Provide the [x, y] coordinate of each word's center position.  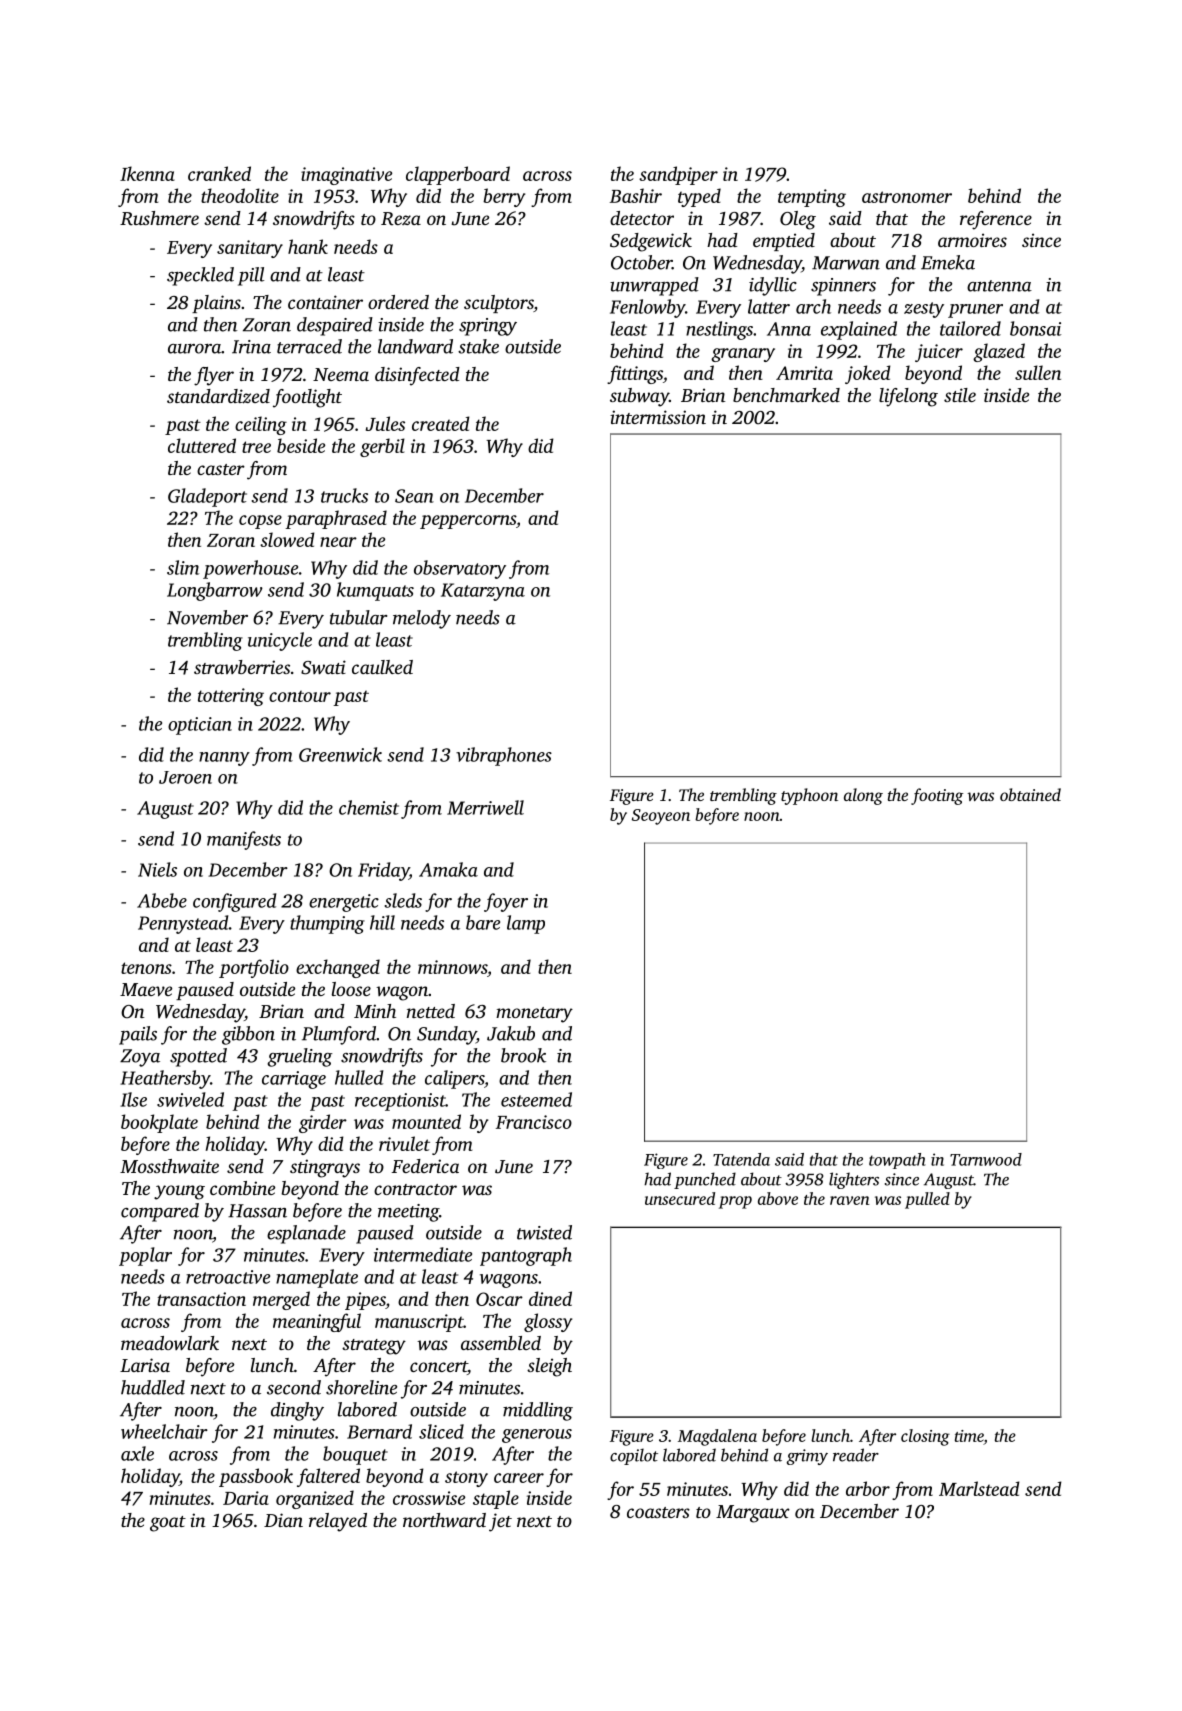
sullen [1038, 372]
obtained [1030, 794]
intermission [658, 417]
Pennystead [183, 924]
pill [251, 276]
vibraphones [504, 756]
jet [500, 1522]
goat [168, 1524]
